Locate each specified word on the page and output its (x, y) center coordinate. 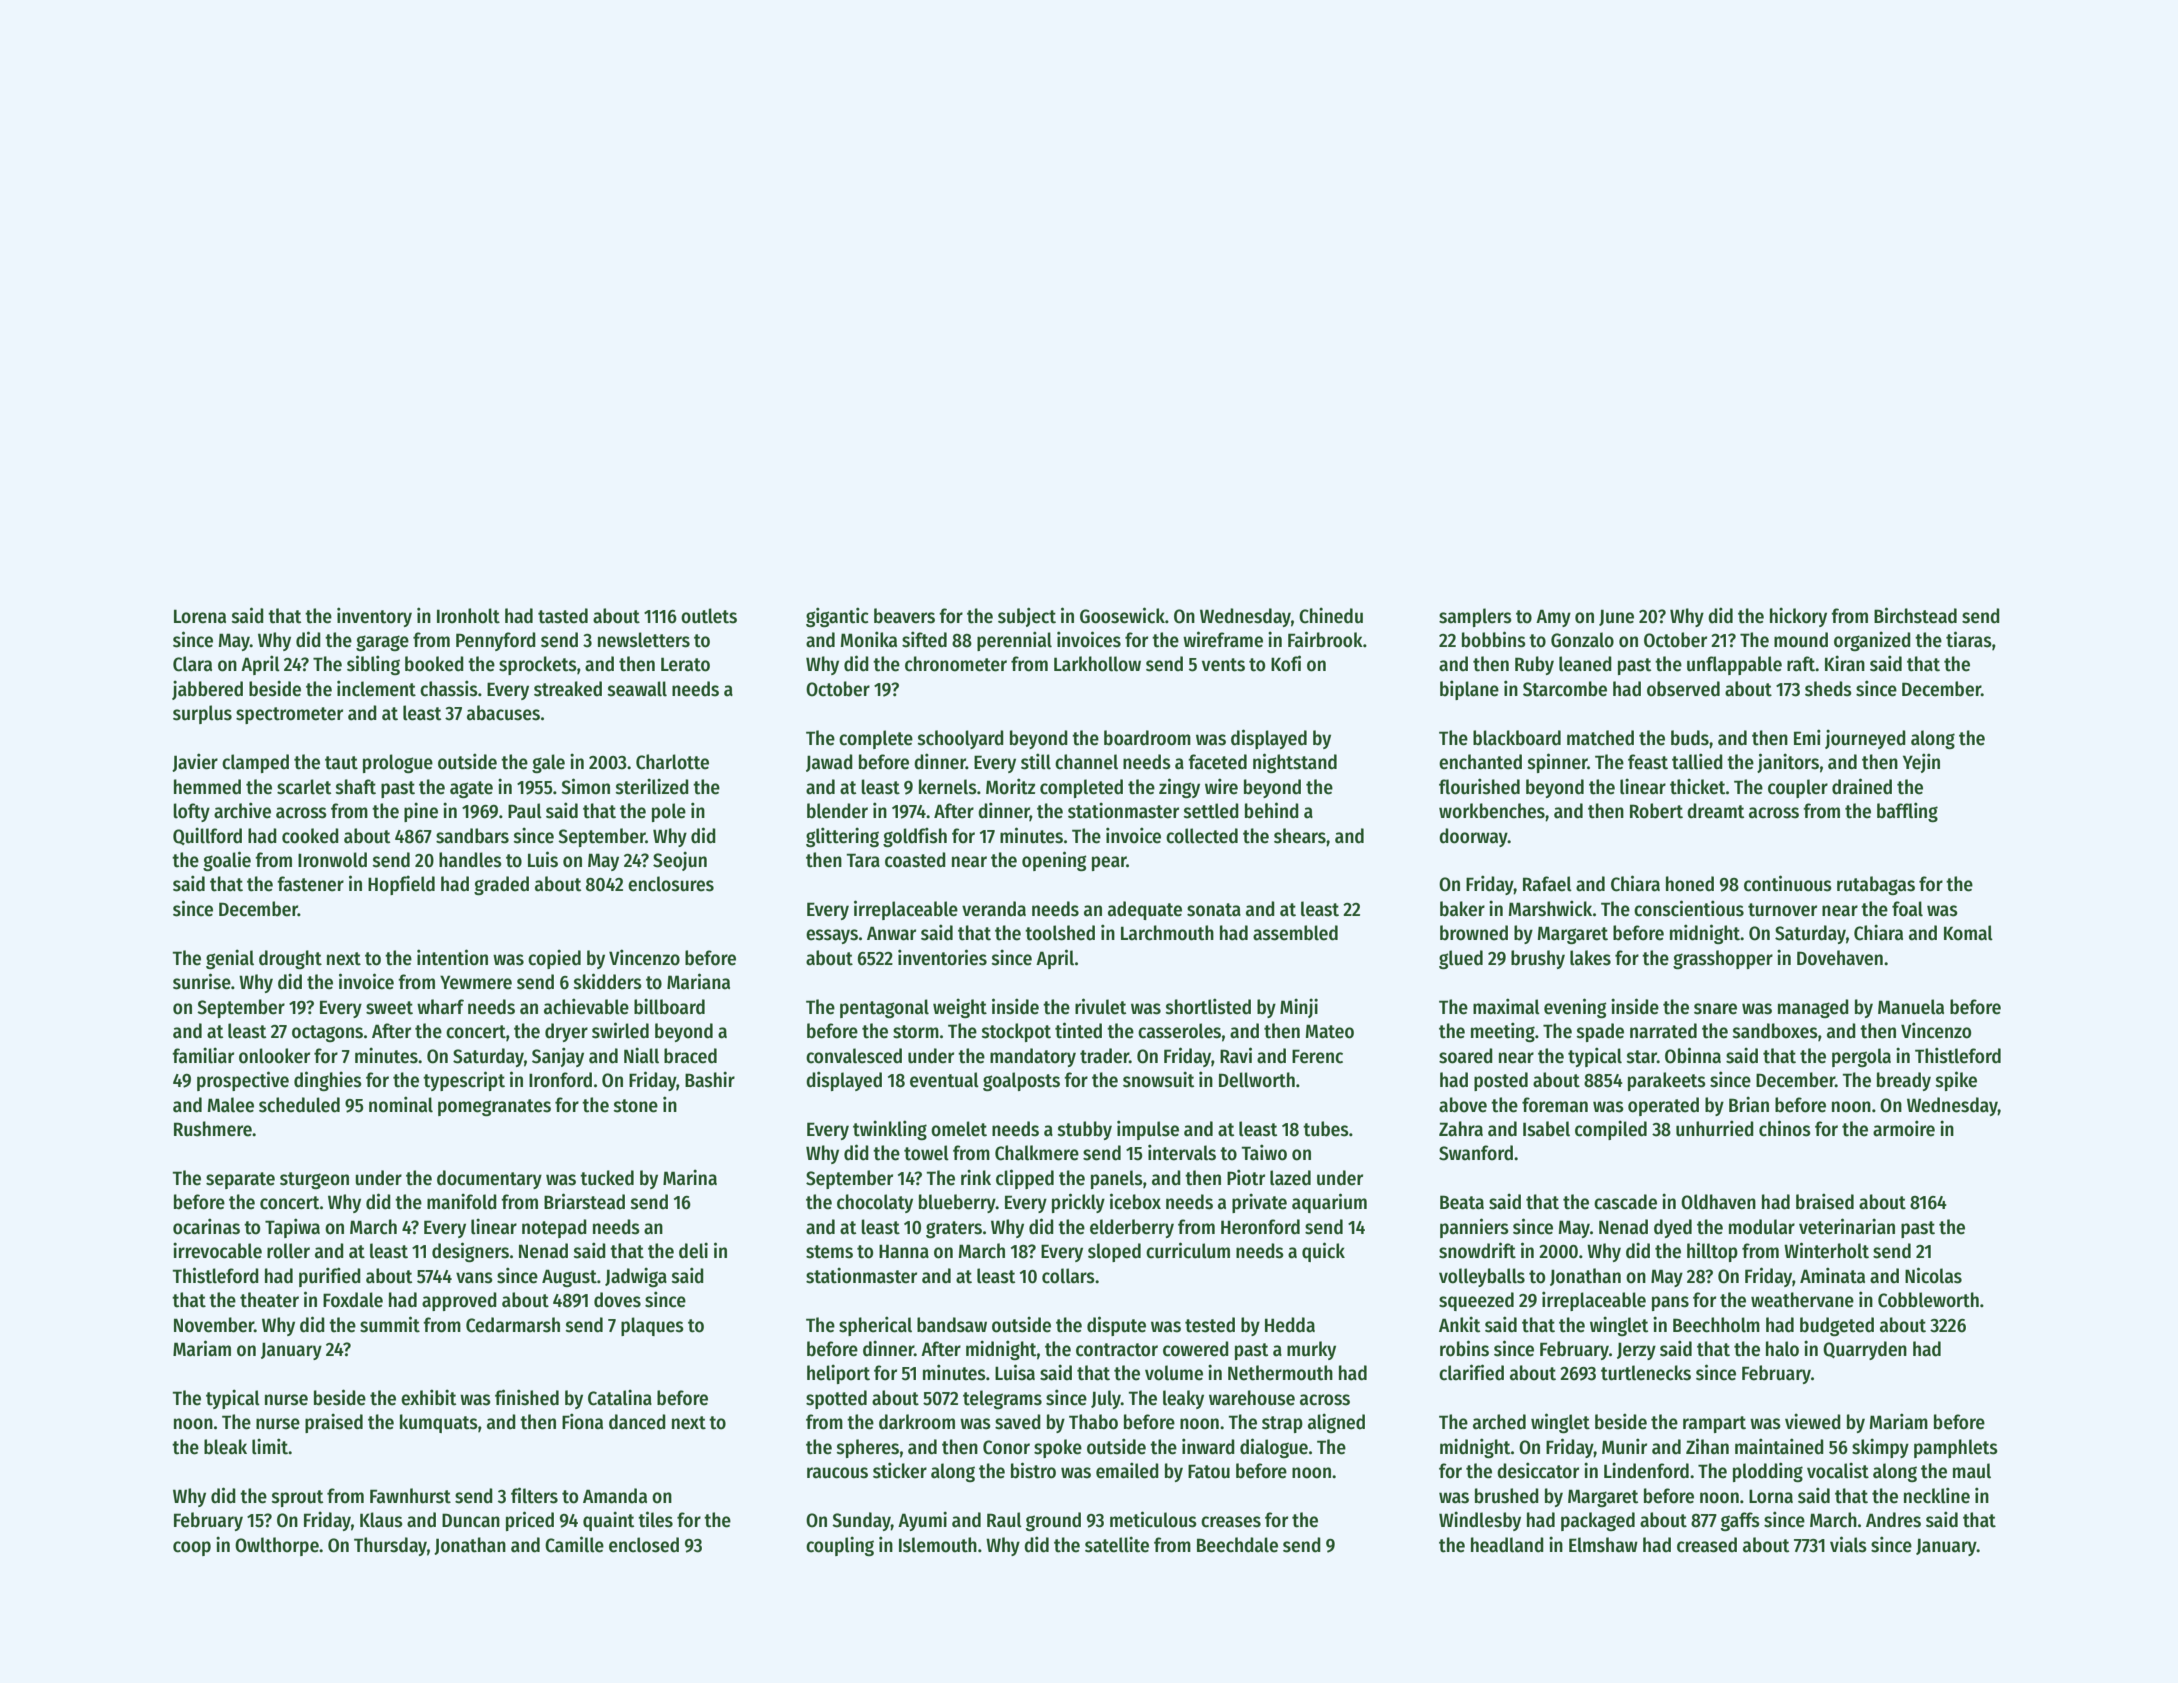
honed (1690, 884)
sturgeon (314, 1180)
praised (334, 1423)
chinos (1785, 1128)
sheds (1828, 689)
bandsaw (952, 1325)
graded (501, 885)
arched (1499, 1422)
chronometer (956, 664)
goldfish (915, 837)
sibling (373, 665)
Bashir (710, 1079)
